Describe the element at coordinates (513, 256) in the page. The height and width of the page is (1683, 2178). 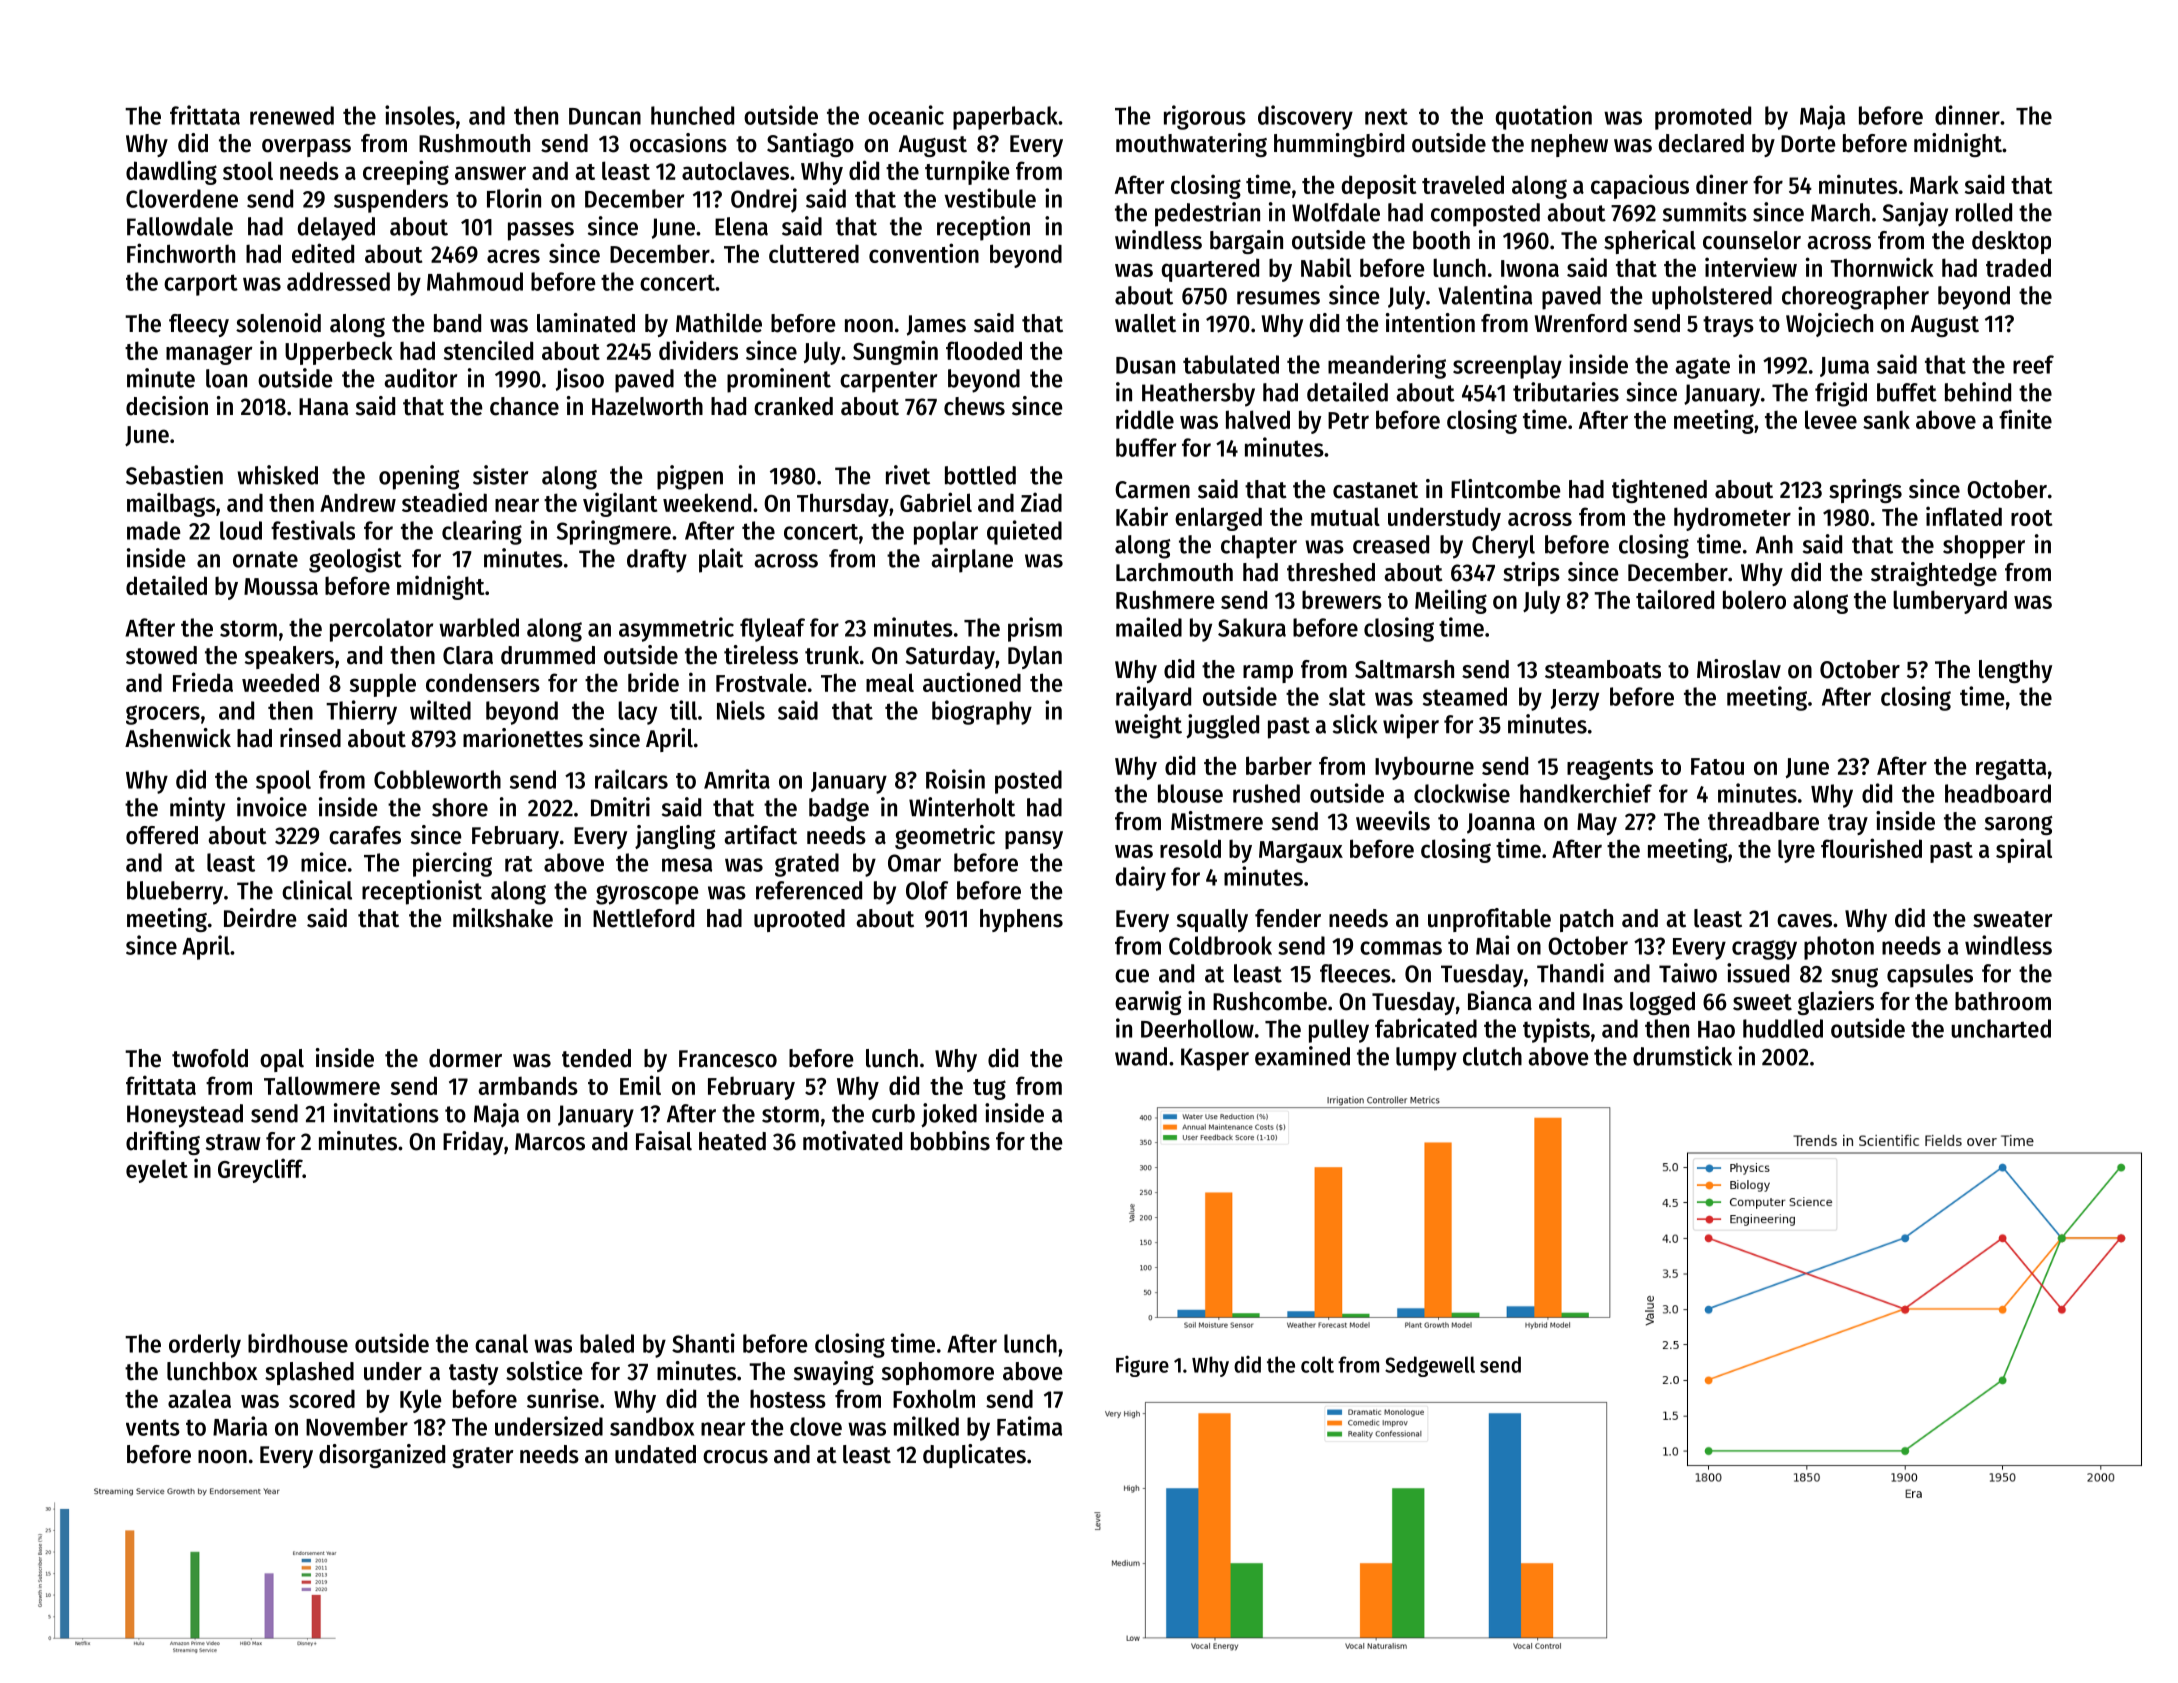
I see `acres` at that location.
